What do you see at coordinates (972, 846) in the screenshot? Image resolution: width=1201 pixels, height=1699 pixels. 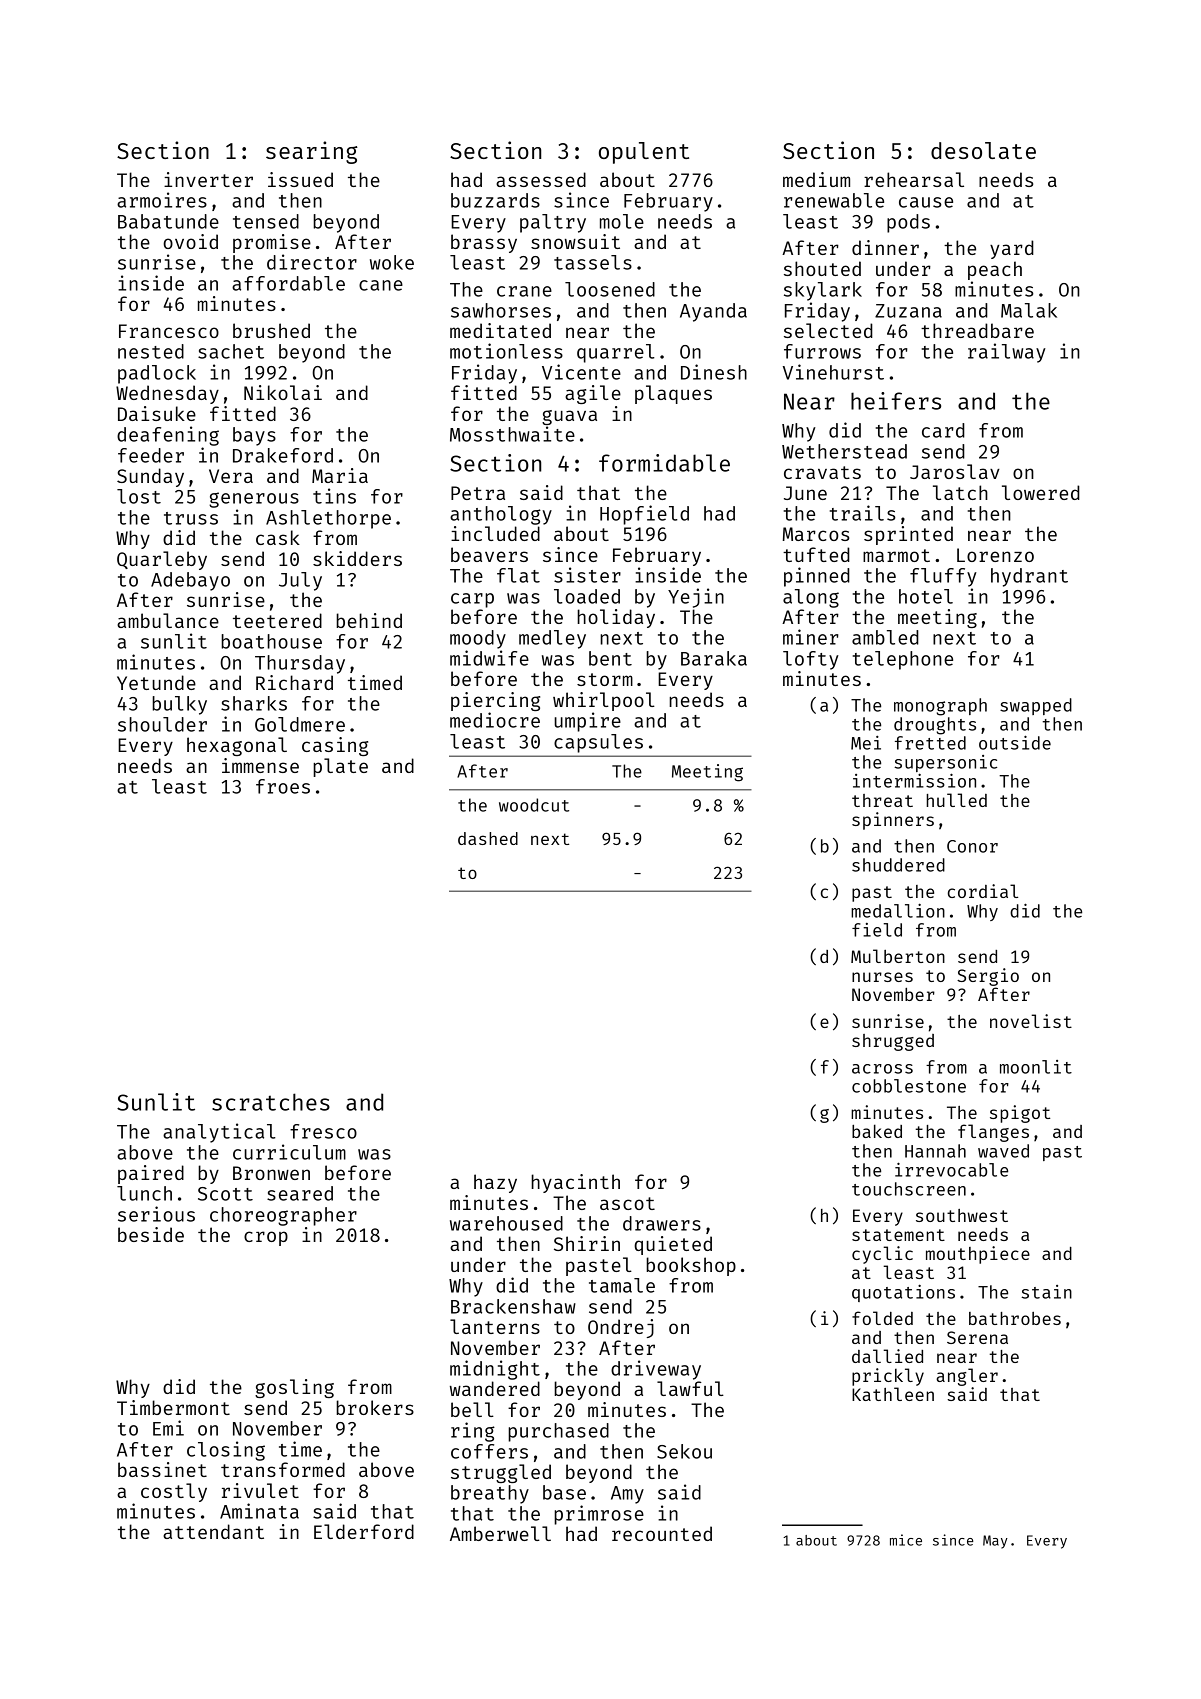 I see `Conor` at bounding box center [972, 846].
